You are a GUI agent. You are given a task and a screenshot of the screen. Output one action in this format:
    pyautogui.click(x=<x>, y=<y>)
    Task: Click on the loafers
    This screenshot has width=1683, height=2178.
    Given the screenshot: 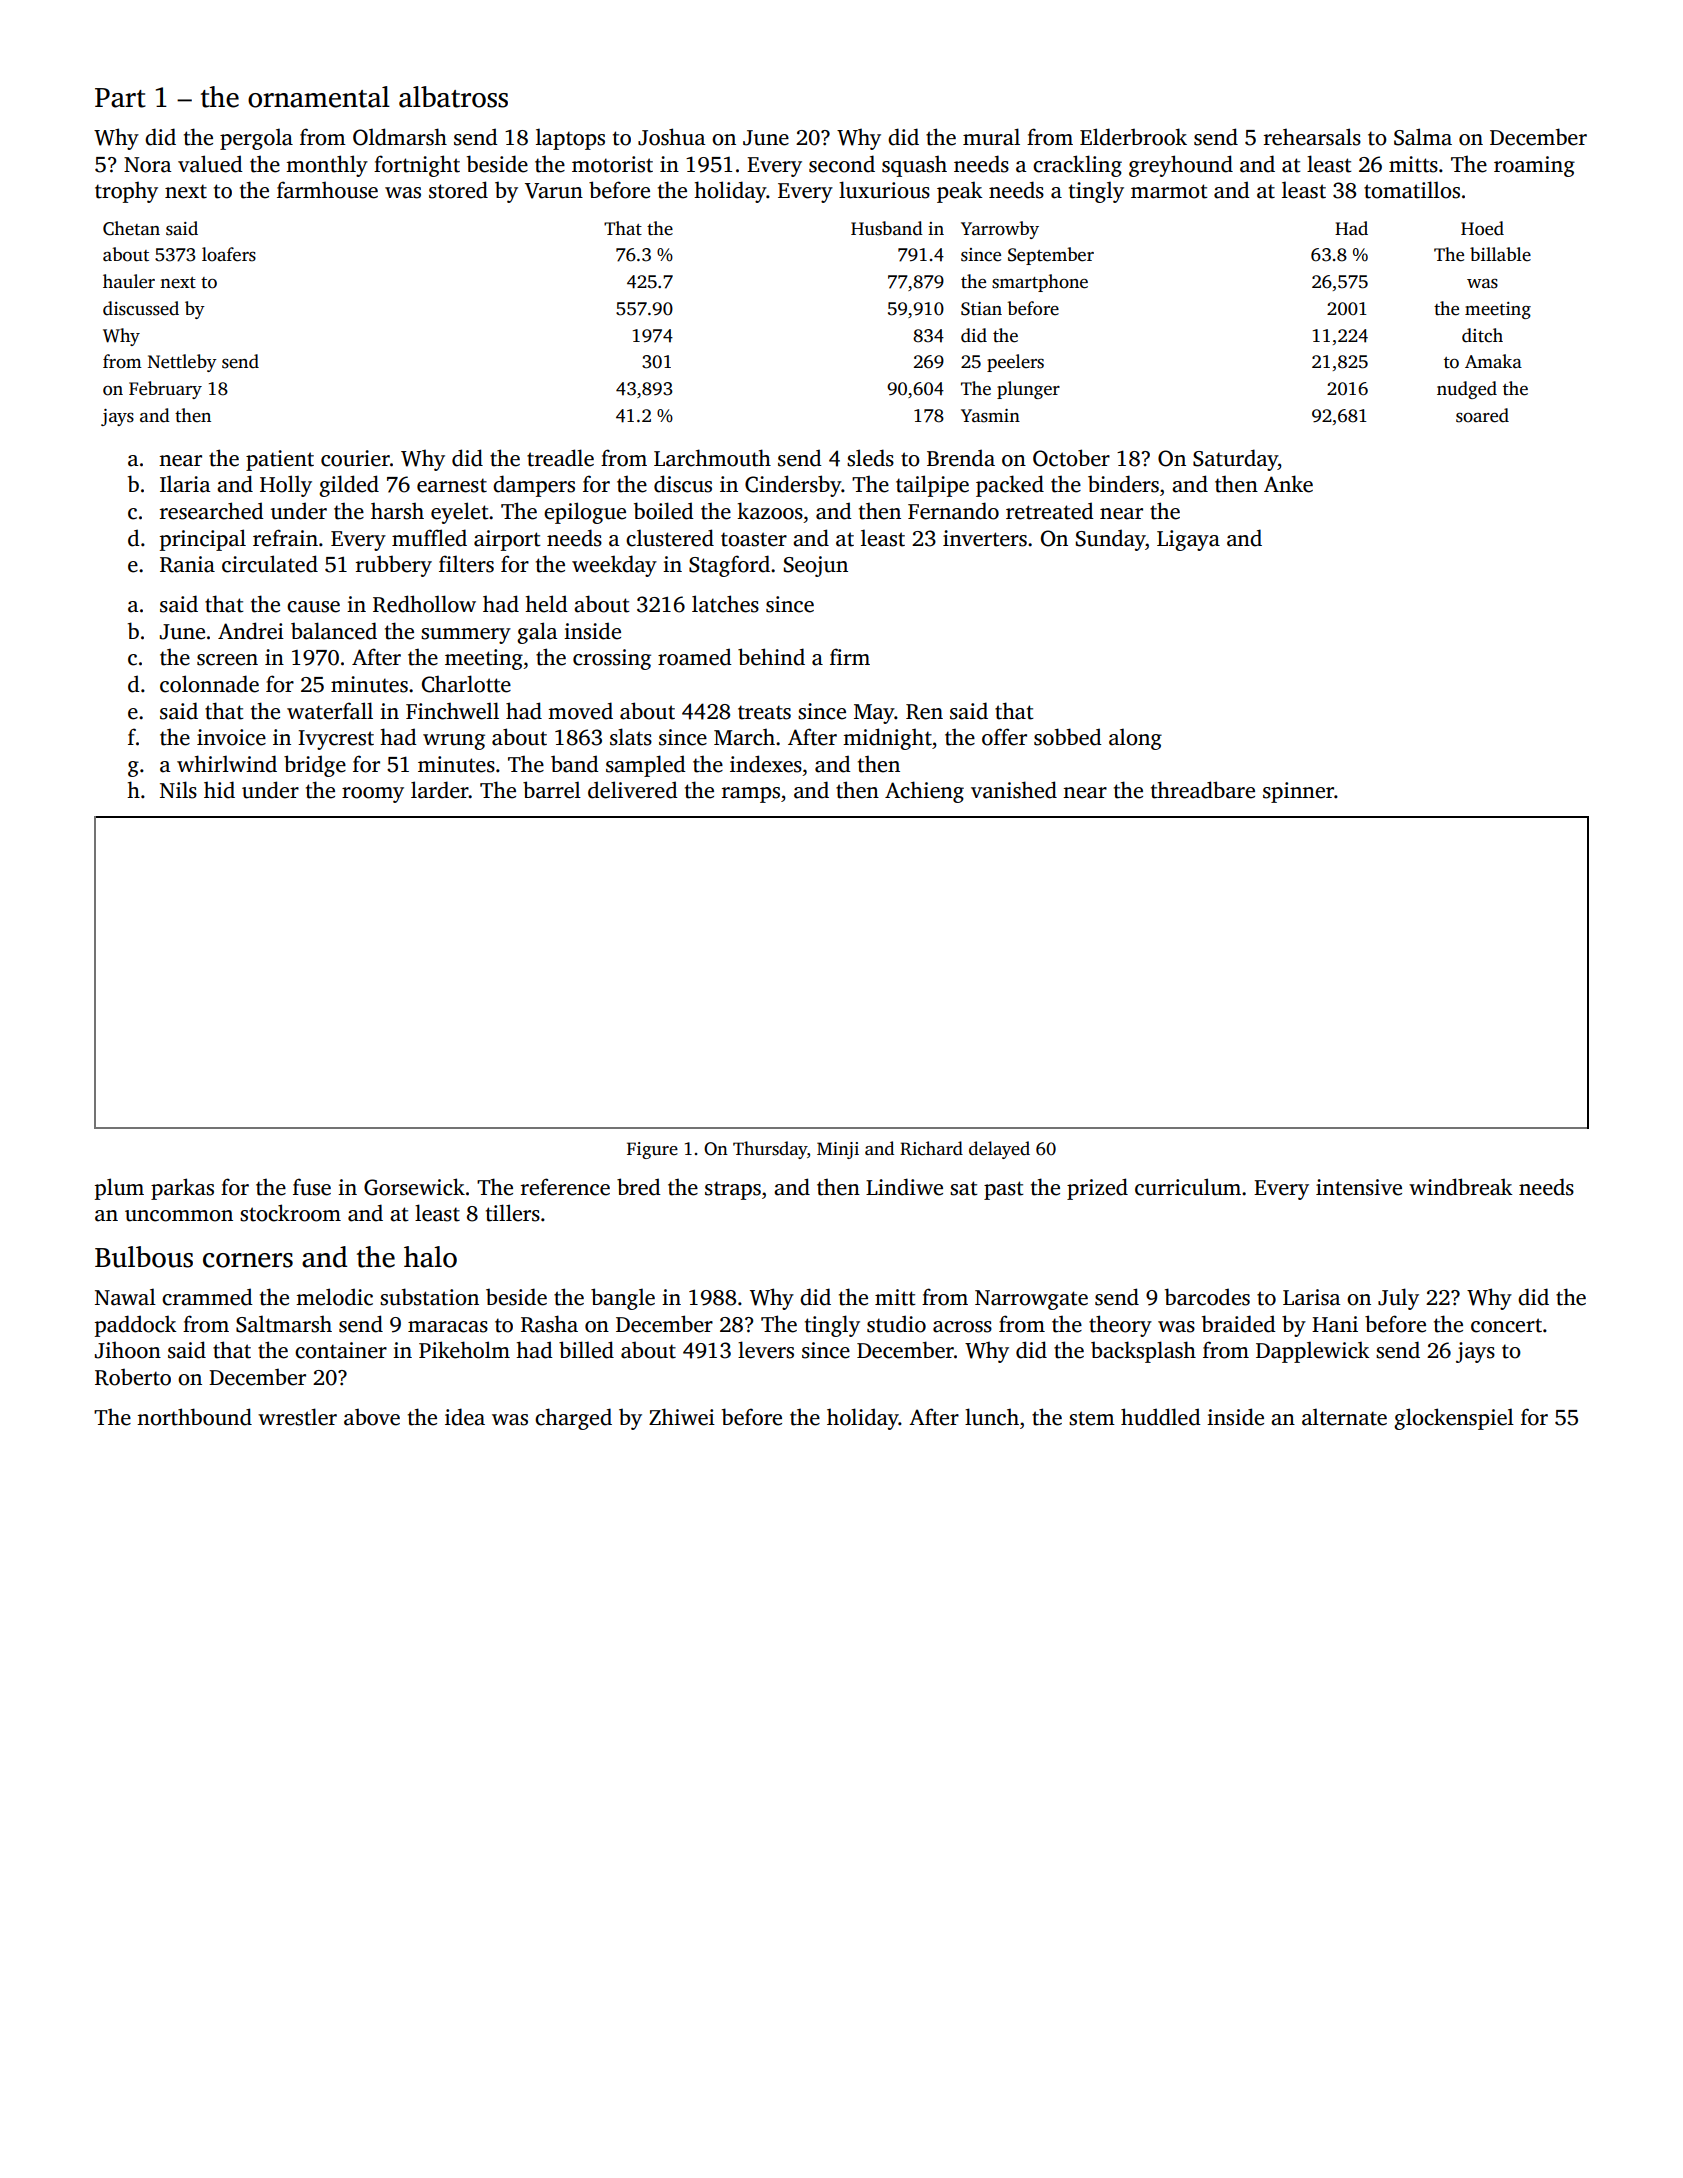 What is the action you would take?
    pyautogui.click(x=229, y=254)
